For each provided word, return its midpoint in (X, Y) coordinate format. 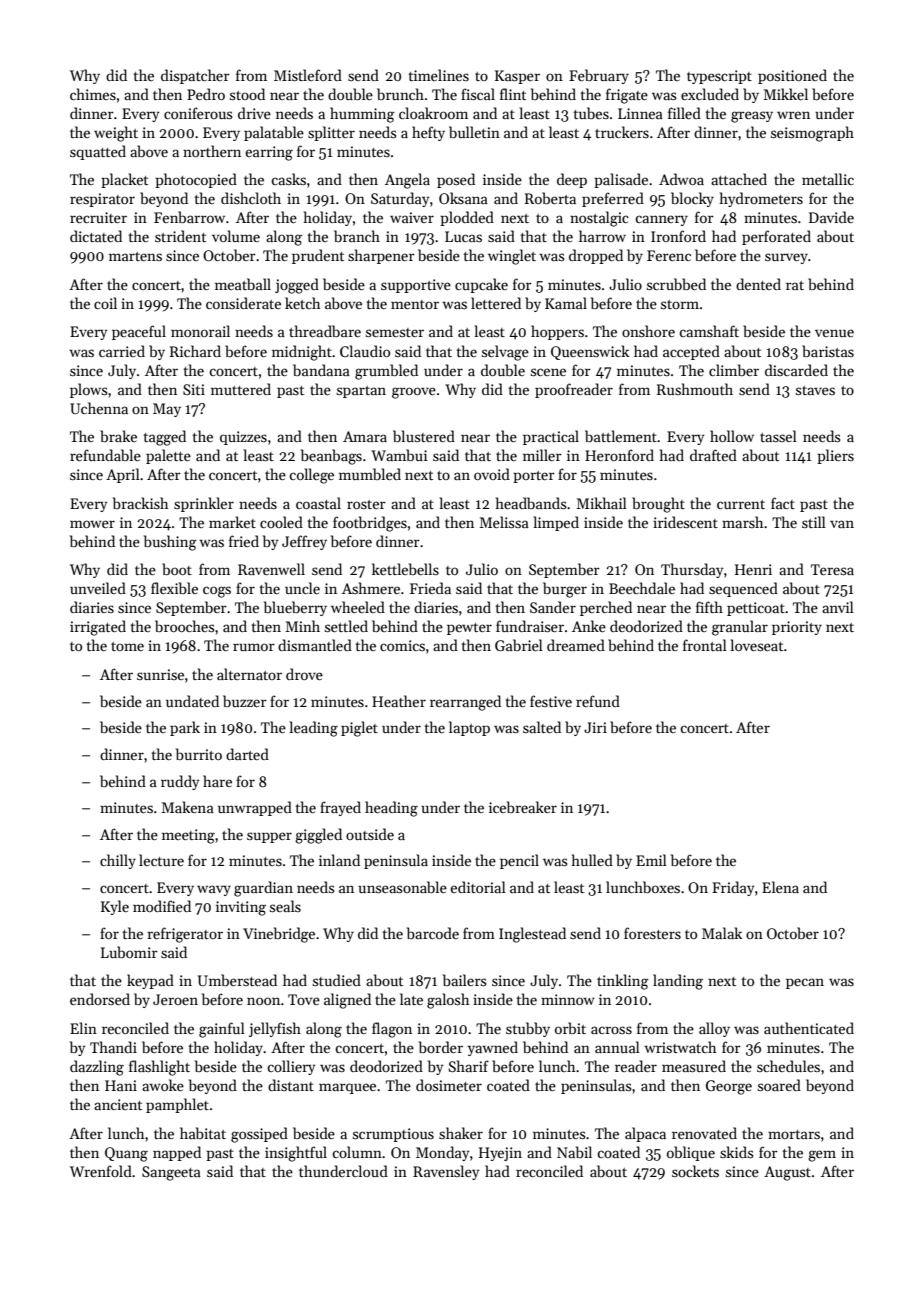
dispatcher (195, 76)
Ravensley (446, 1172)
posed (456, 180)
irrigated (98, 628)
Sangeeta (171, 1173)
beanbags (331, 457)
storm (680, 304)
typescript (719, 77)
